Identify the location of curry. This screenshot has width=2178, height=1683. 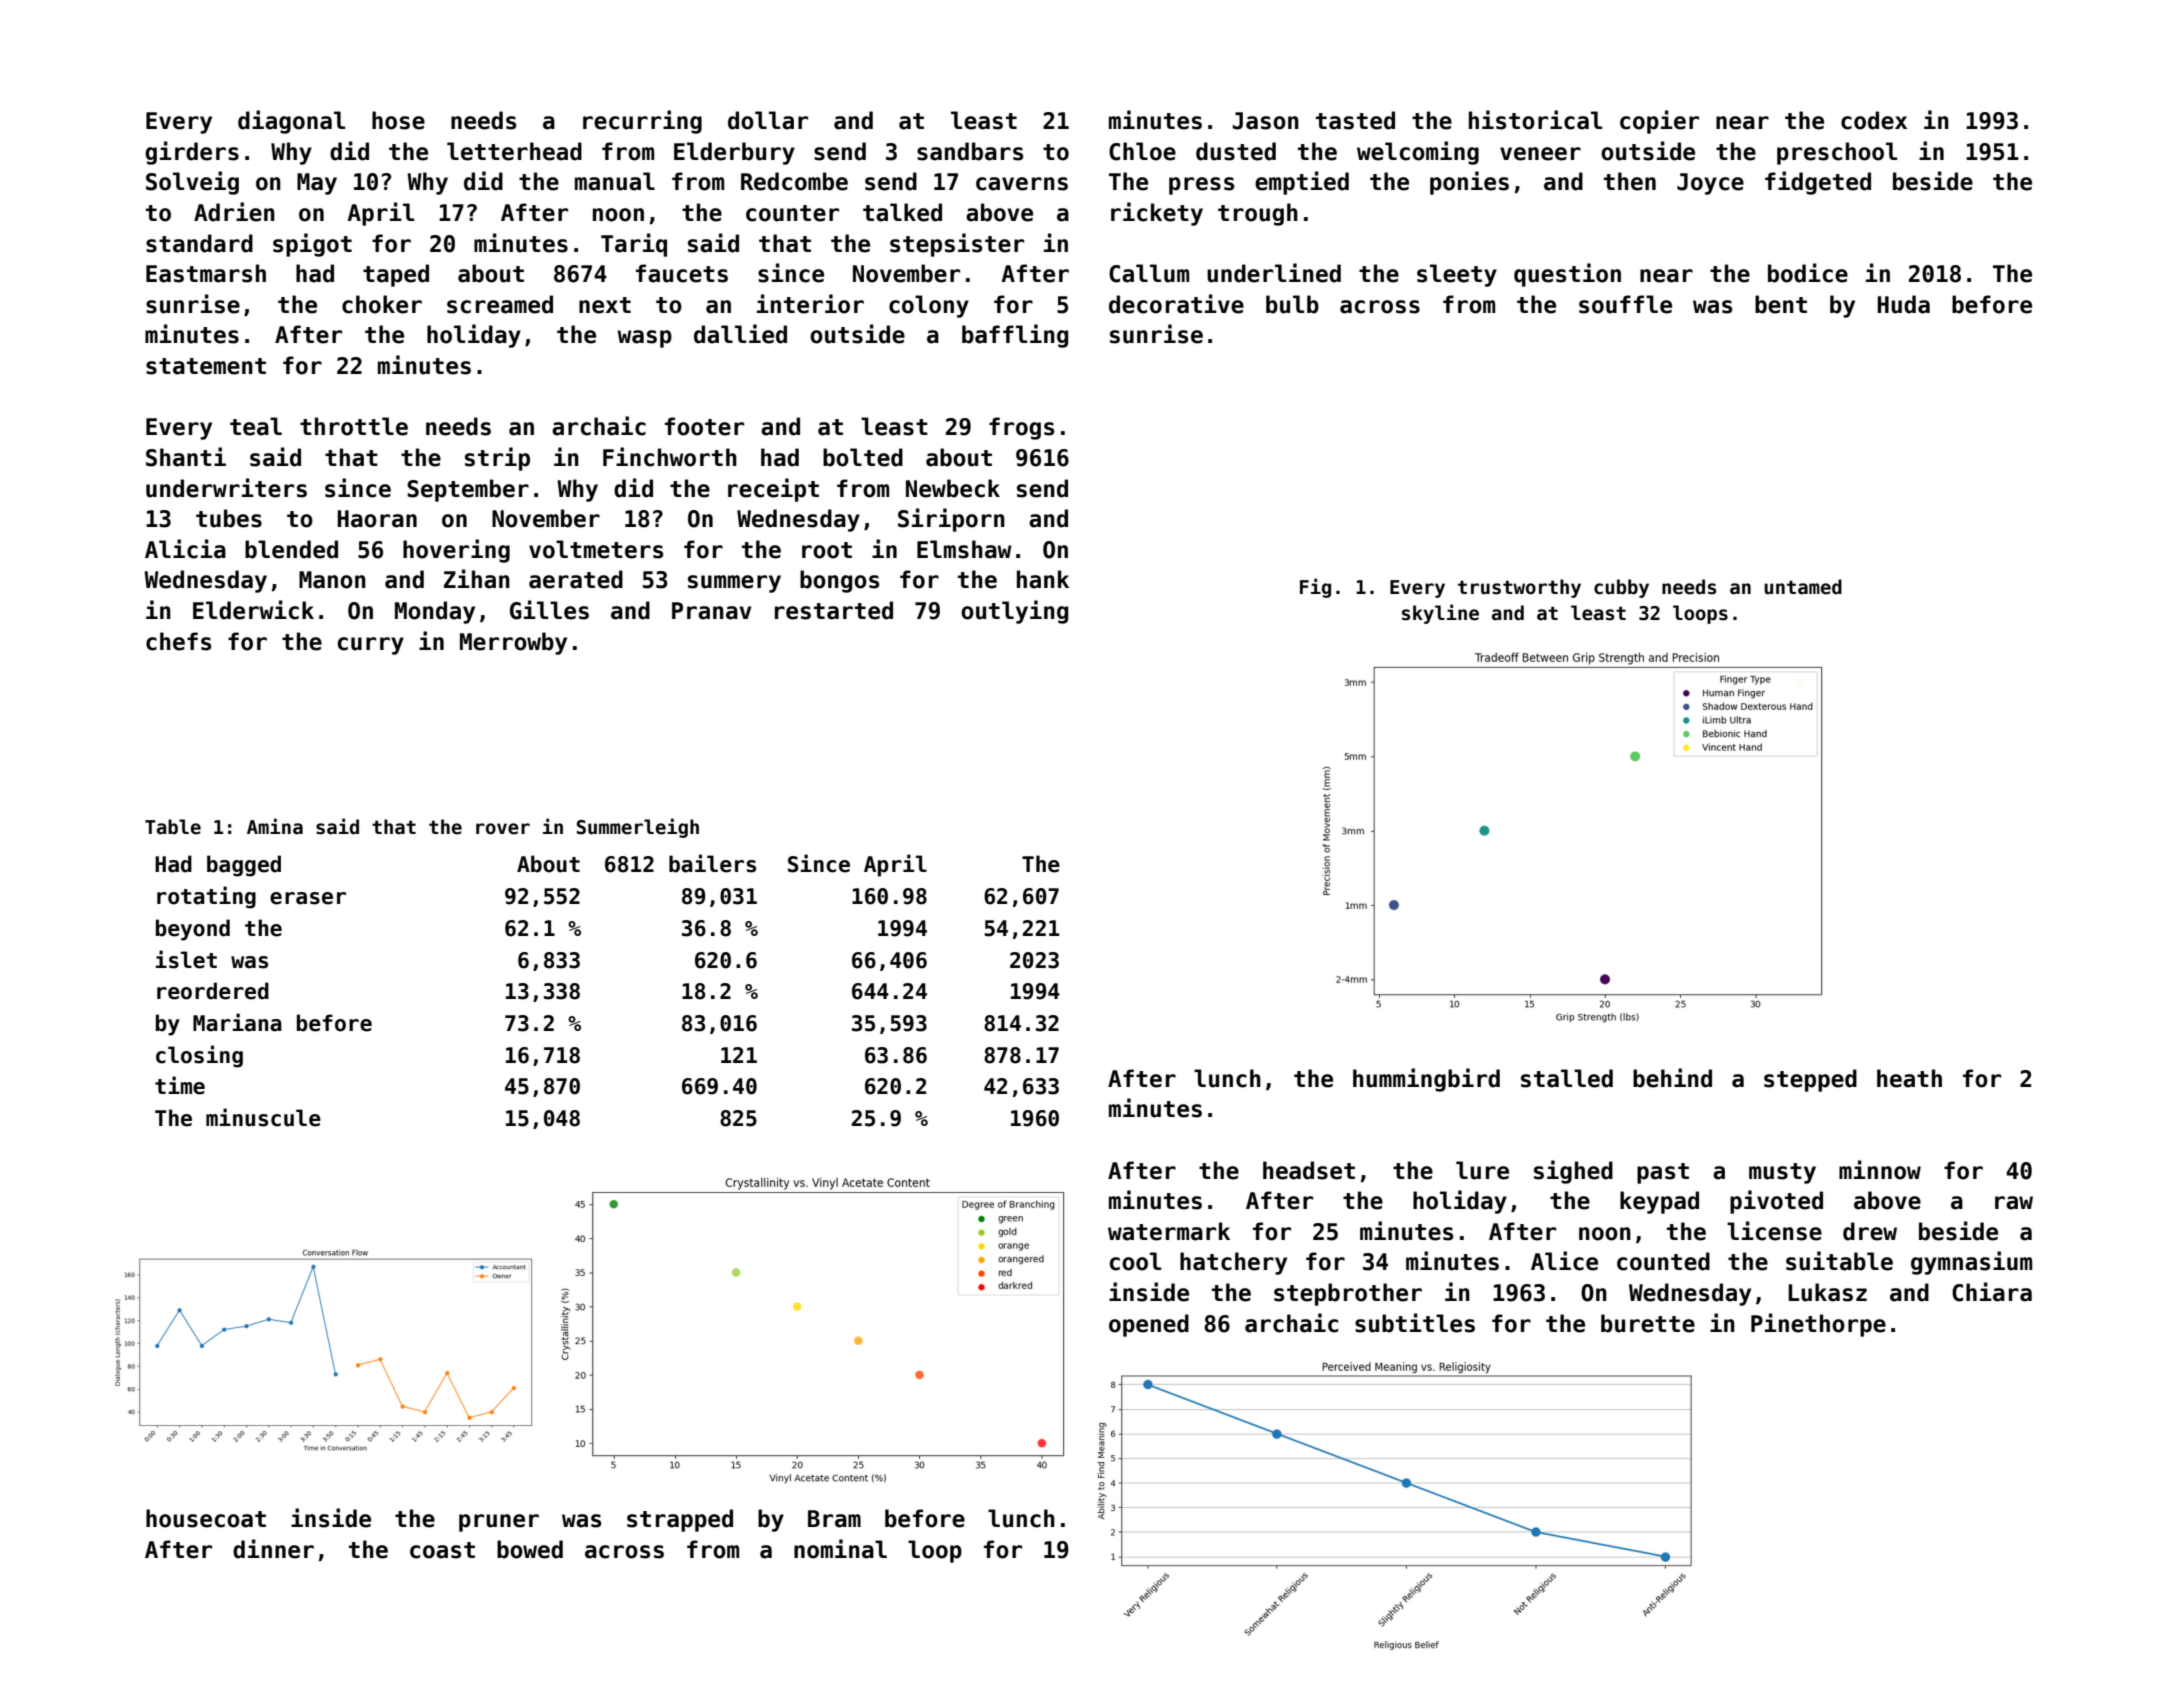
(371, 646).
